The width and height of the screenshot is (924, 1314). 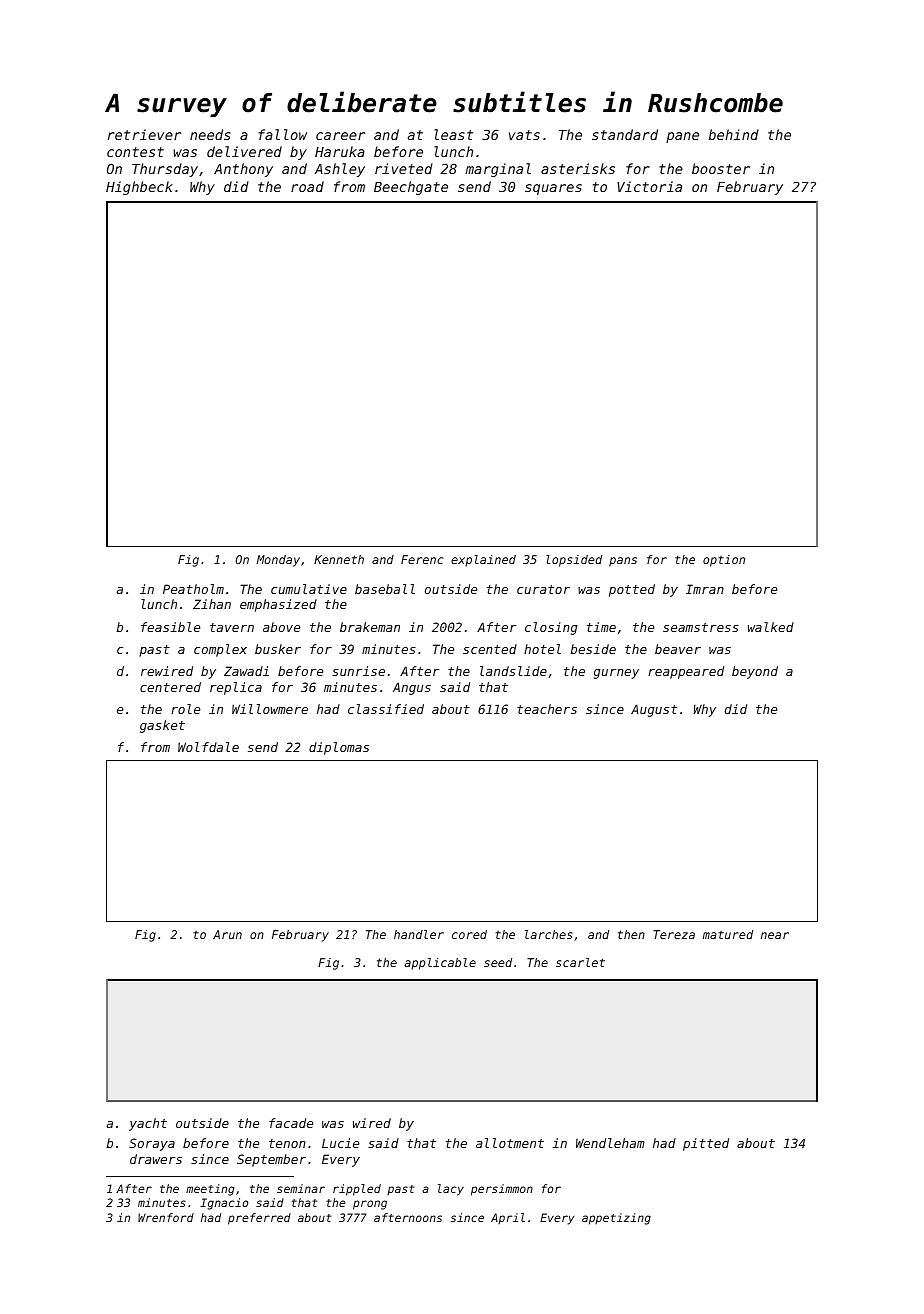 What do you see at coordinates (227, 934) in the screenshot?
I see `Arun` at bounding box center [227, 934].
